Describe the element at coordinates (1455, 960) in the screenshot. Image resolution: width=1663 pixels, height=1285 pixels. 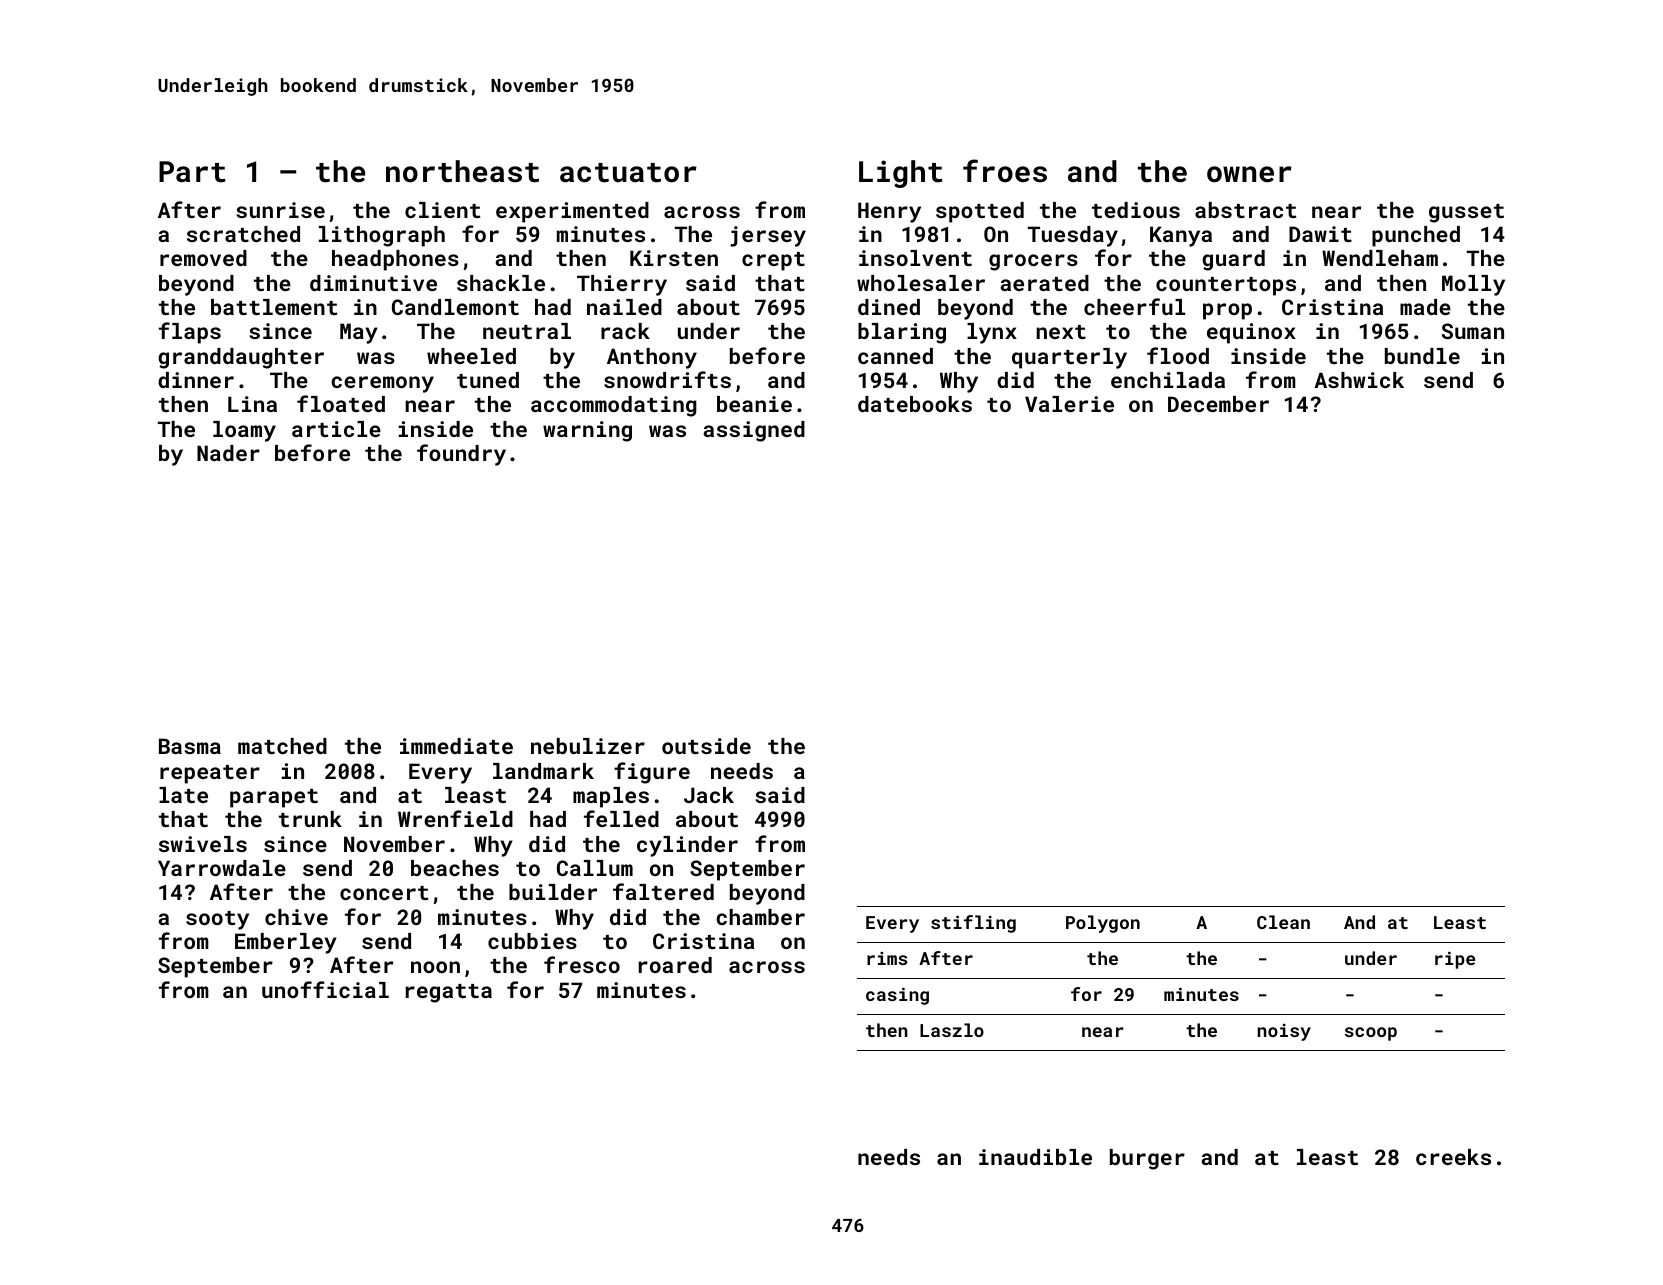
I see `ripe` at that location.
